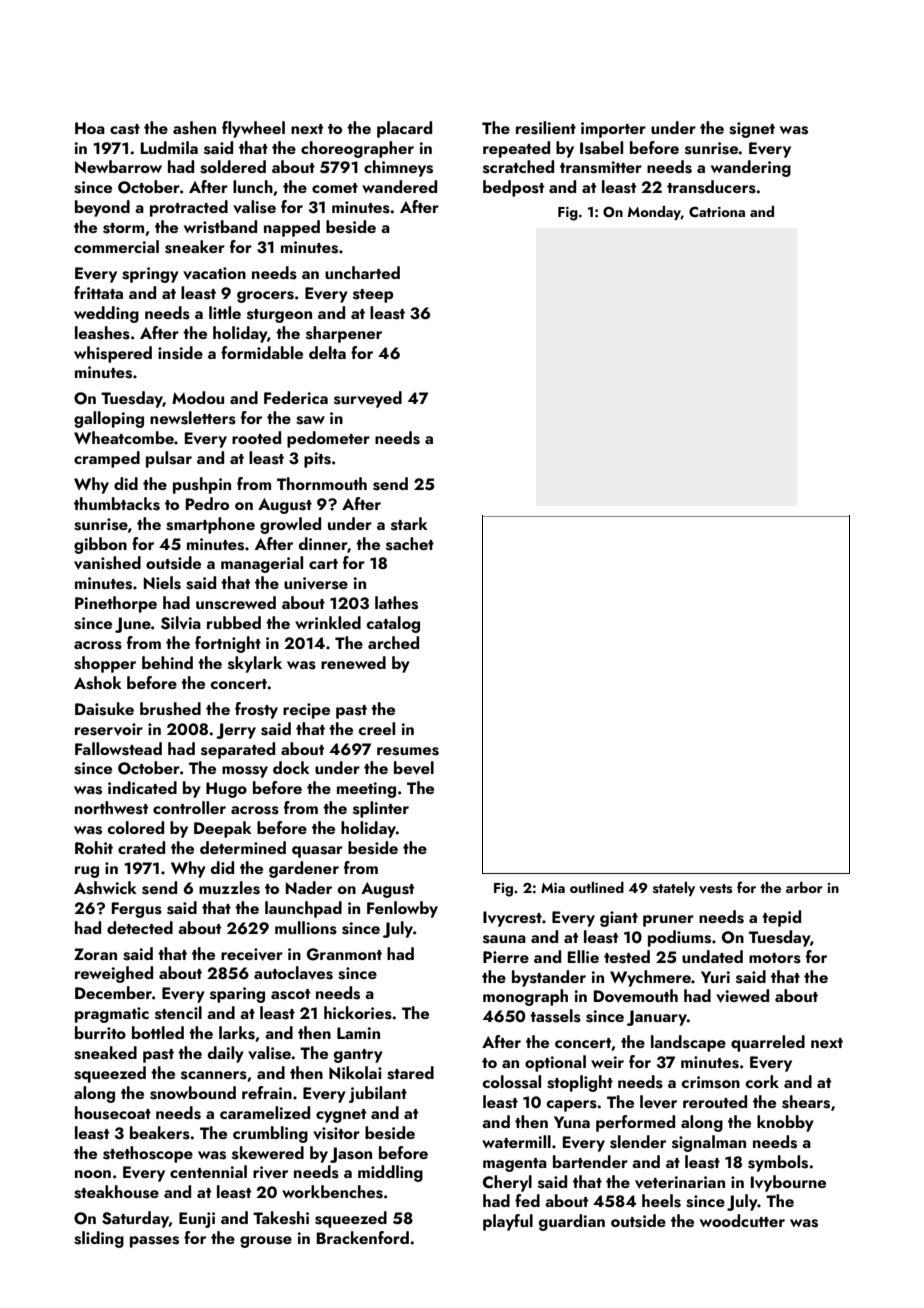  I want to click on Fenlowby, so click(402, 909).
